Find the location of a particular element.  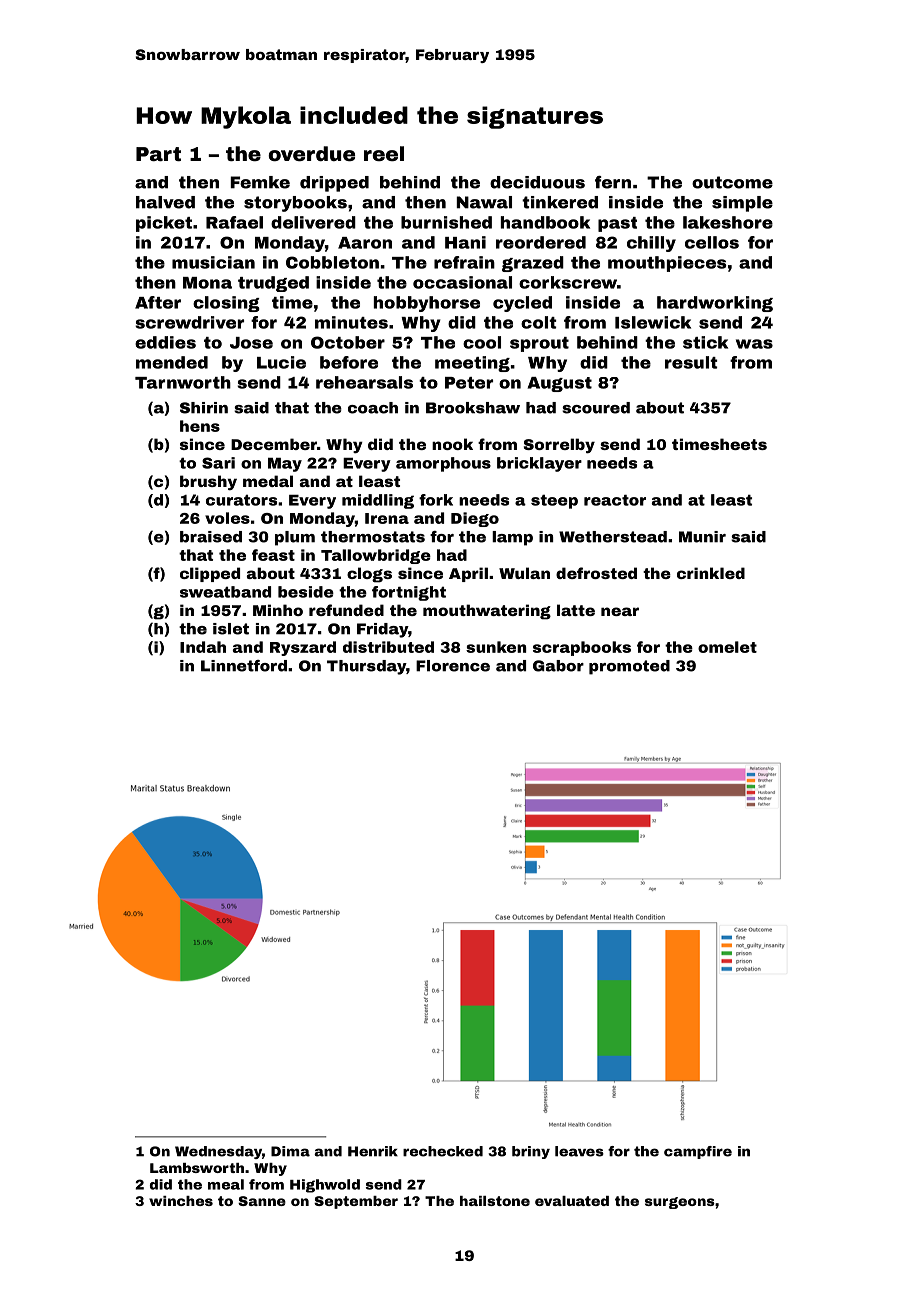

Florence is located at coordinates (453, 666).
